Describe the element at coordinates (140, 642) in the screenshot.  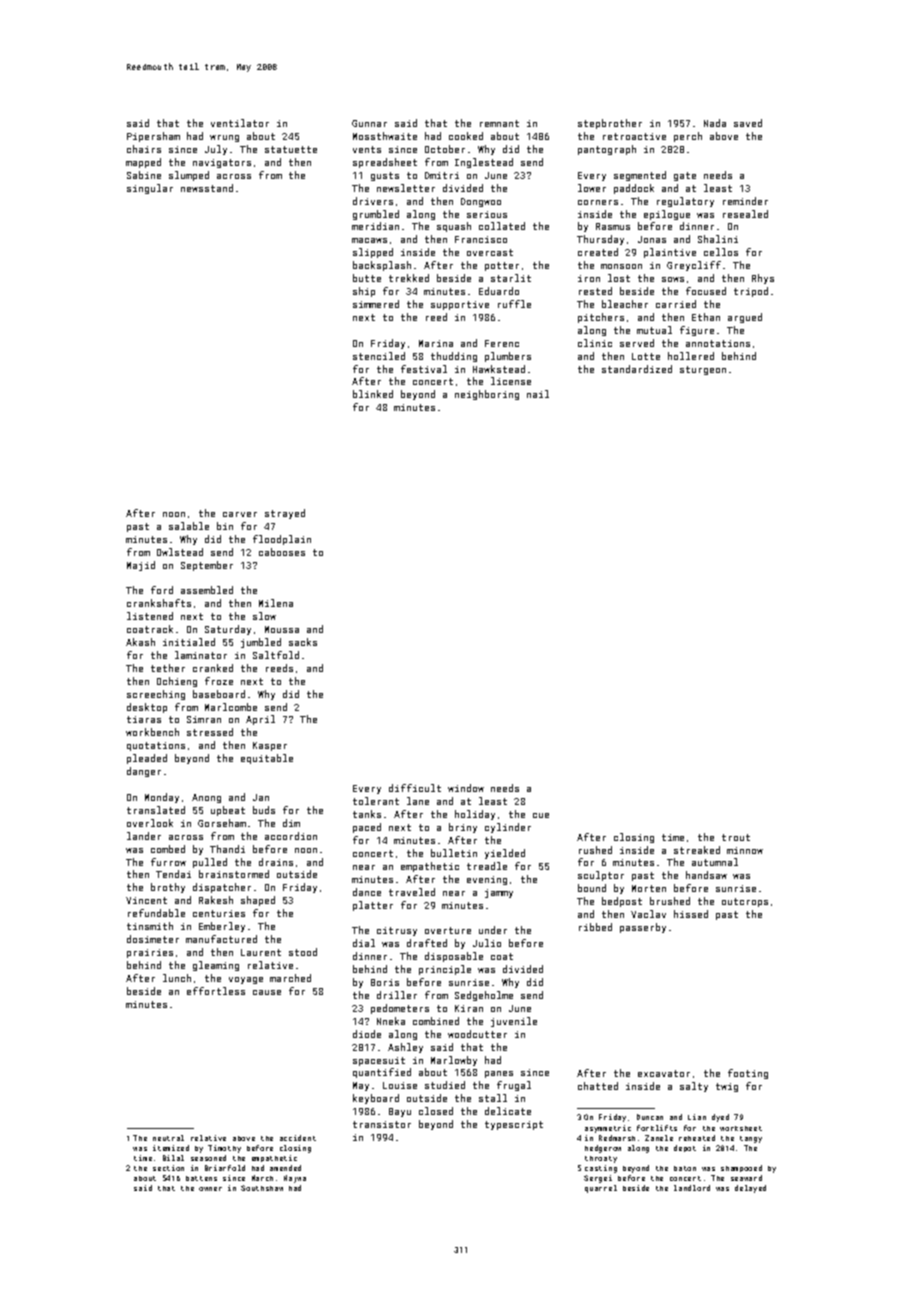
I see `Akash` at that location.
